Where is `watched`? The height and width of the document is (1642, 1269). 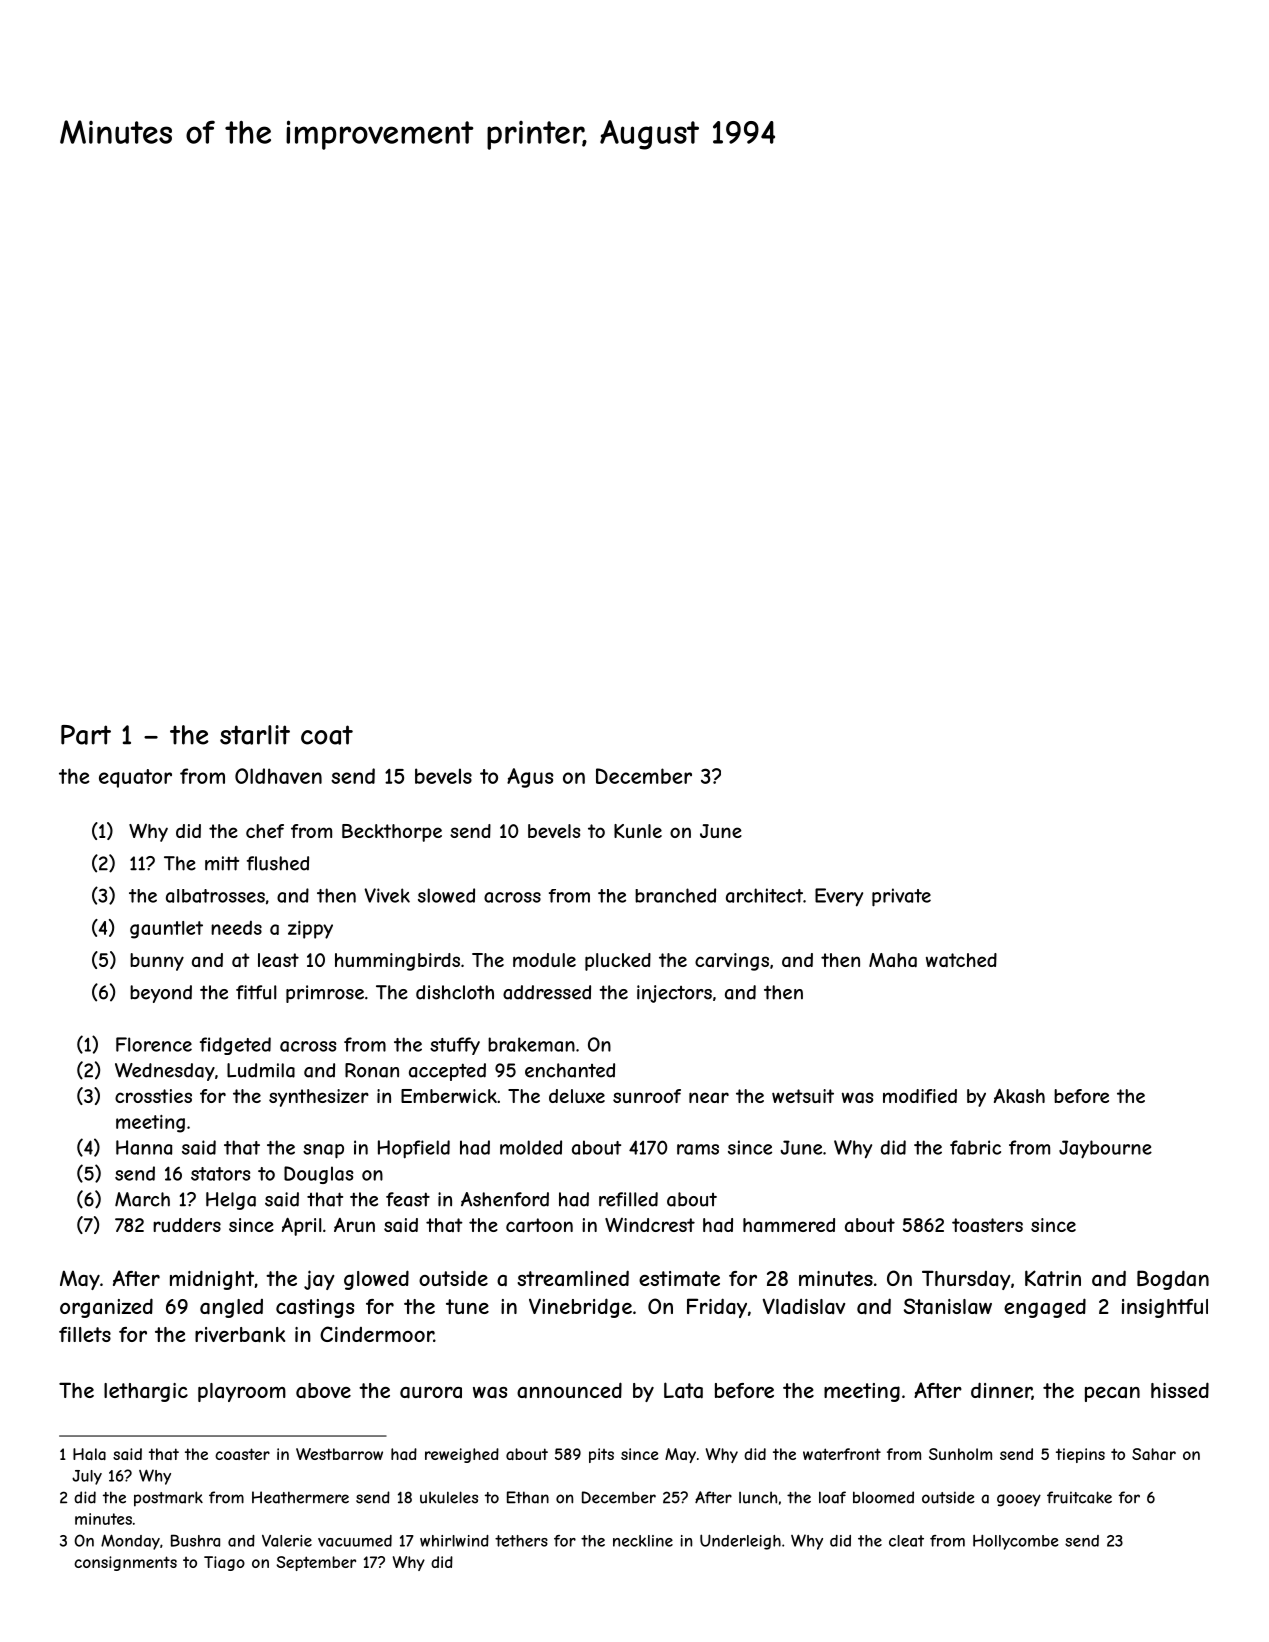
watched is located at coordinates (961, 960).
